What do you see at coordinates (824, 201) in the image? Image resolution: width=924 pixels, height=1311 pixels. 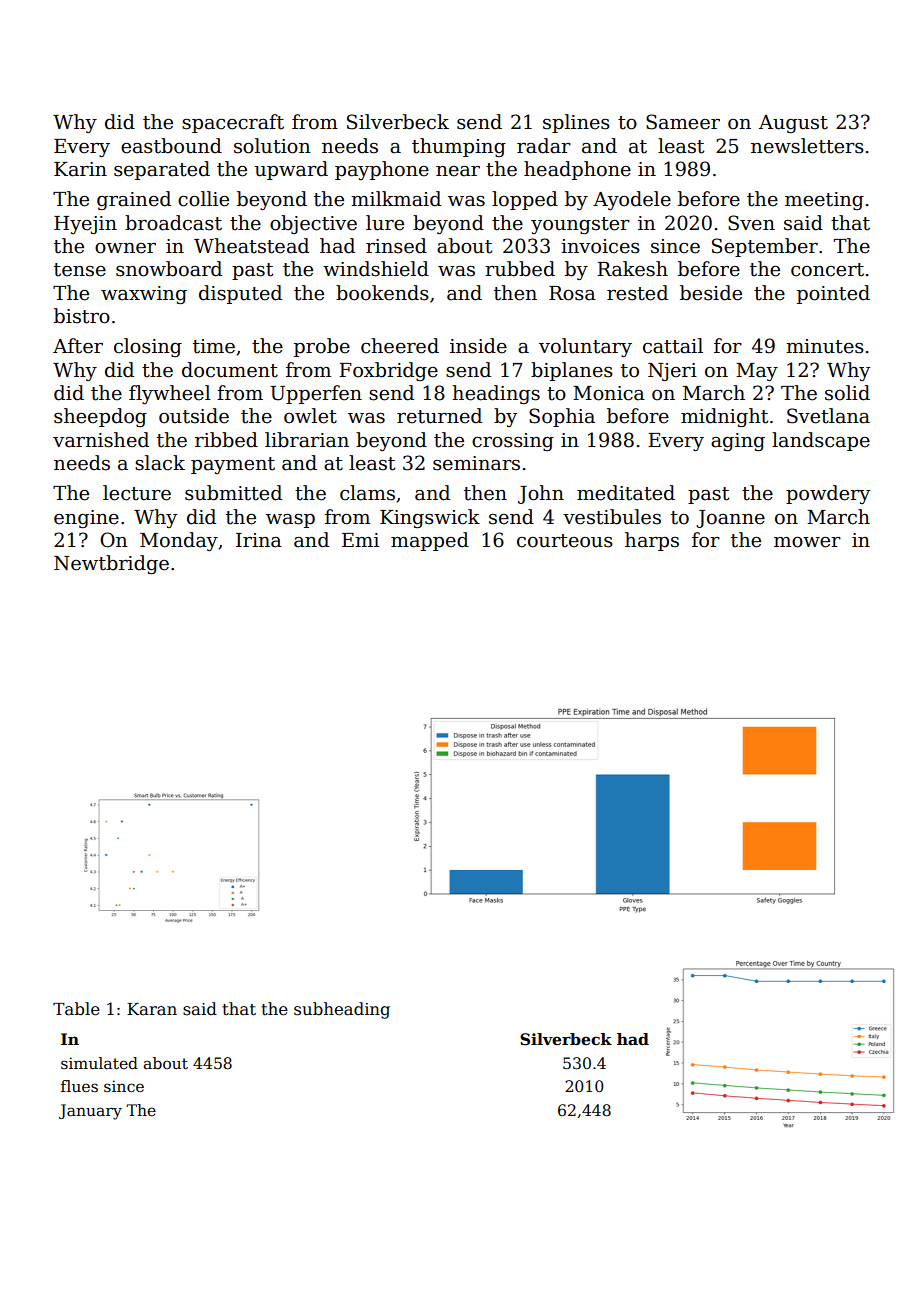 I see `meeting` at bounding box center [824, 201].
